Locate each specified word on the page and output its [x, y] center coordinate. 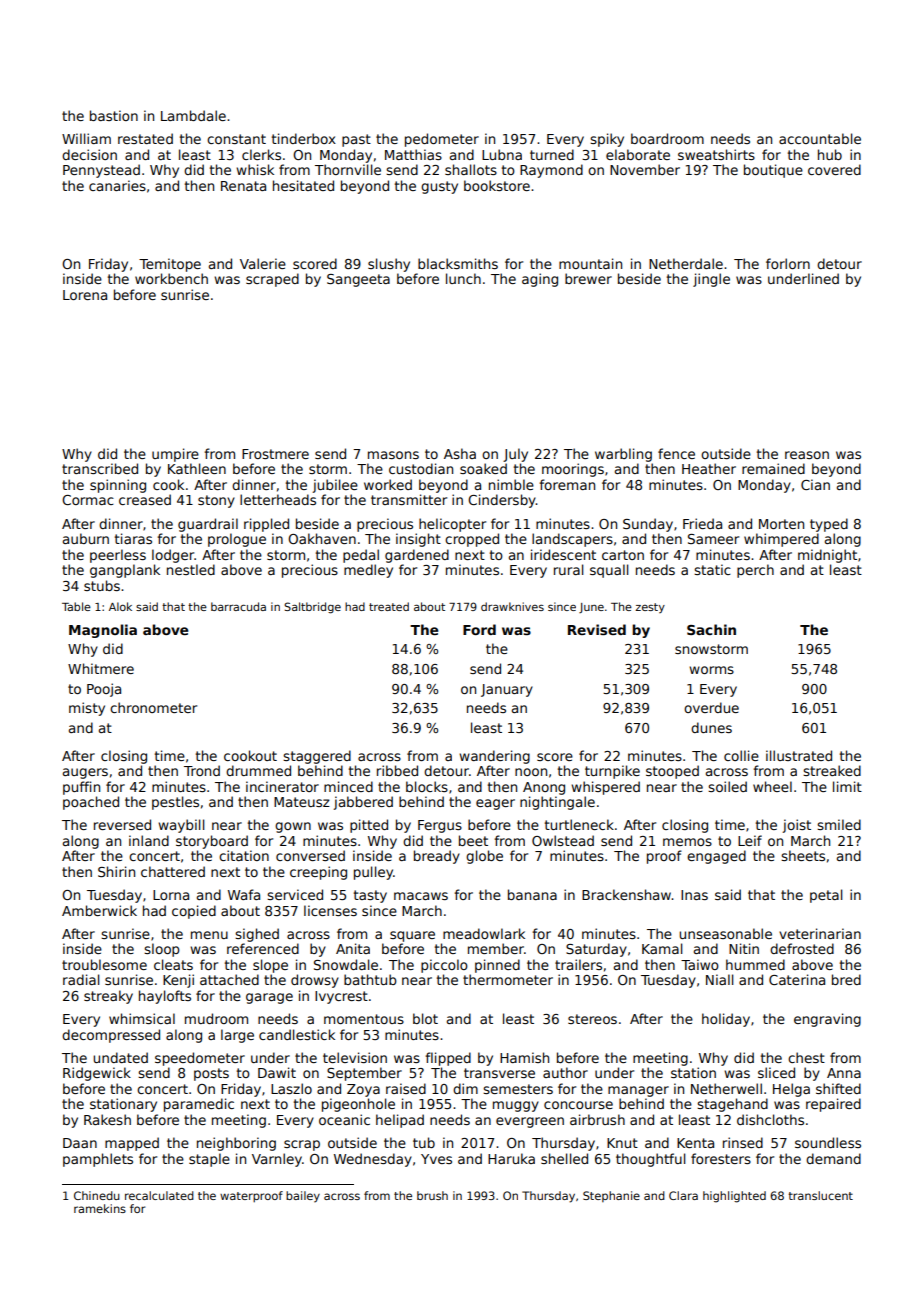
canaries [117, 185]
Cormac [88, 500]
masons [393, 455]
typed [829, 525]
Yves [436, 1159]
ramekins [100, 1208]
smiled [839, 824]
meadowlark [484, 933]
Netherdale [686, 263]
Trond [202, 770]
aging [540, 280]
